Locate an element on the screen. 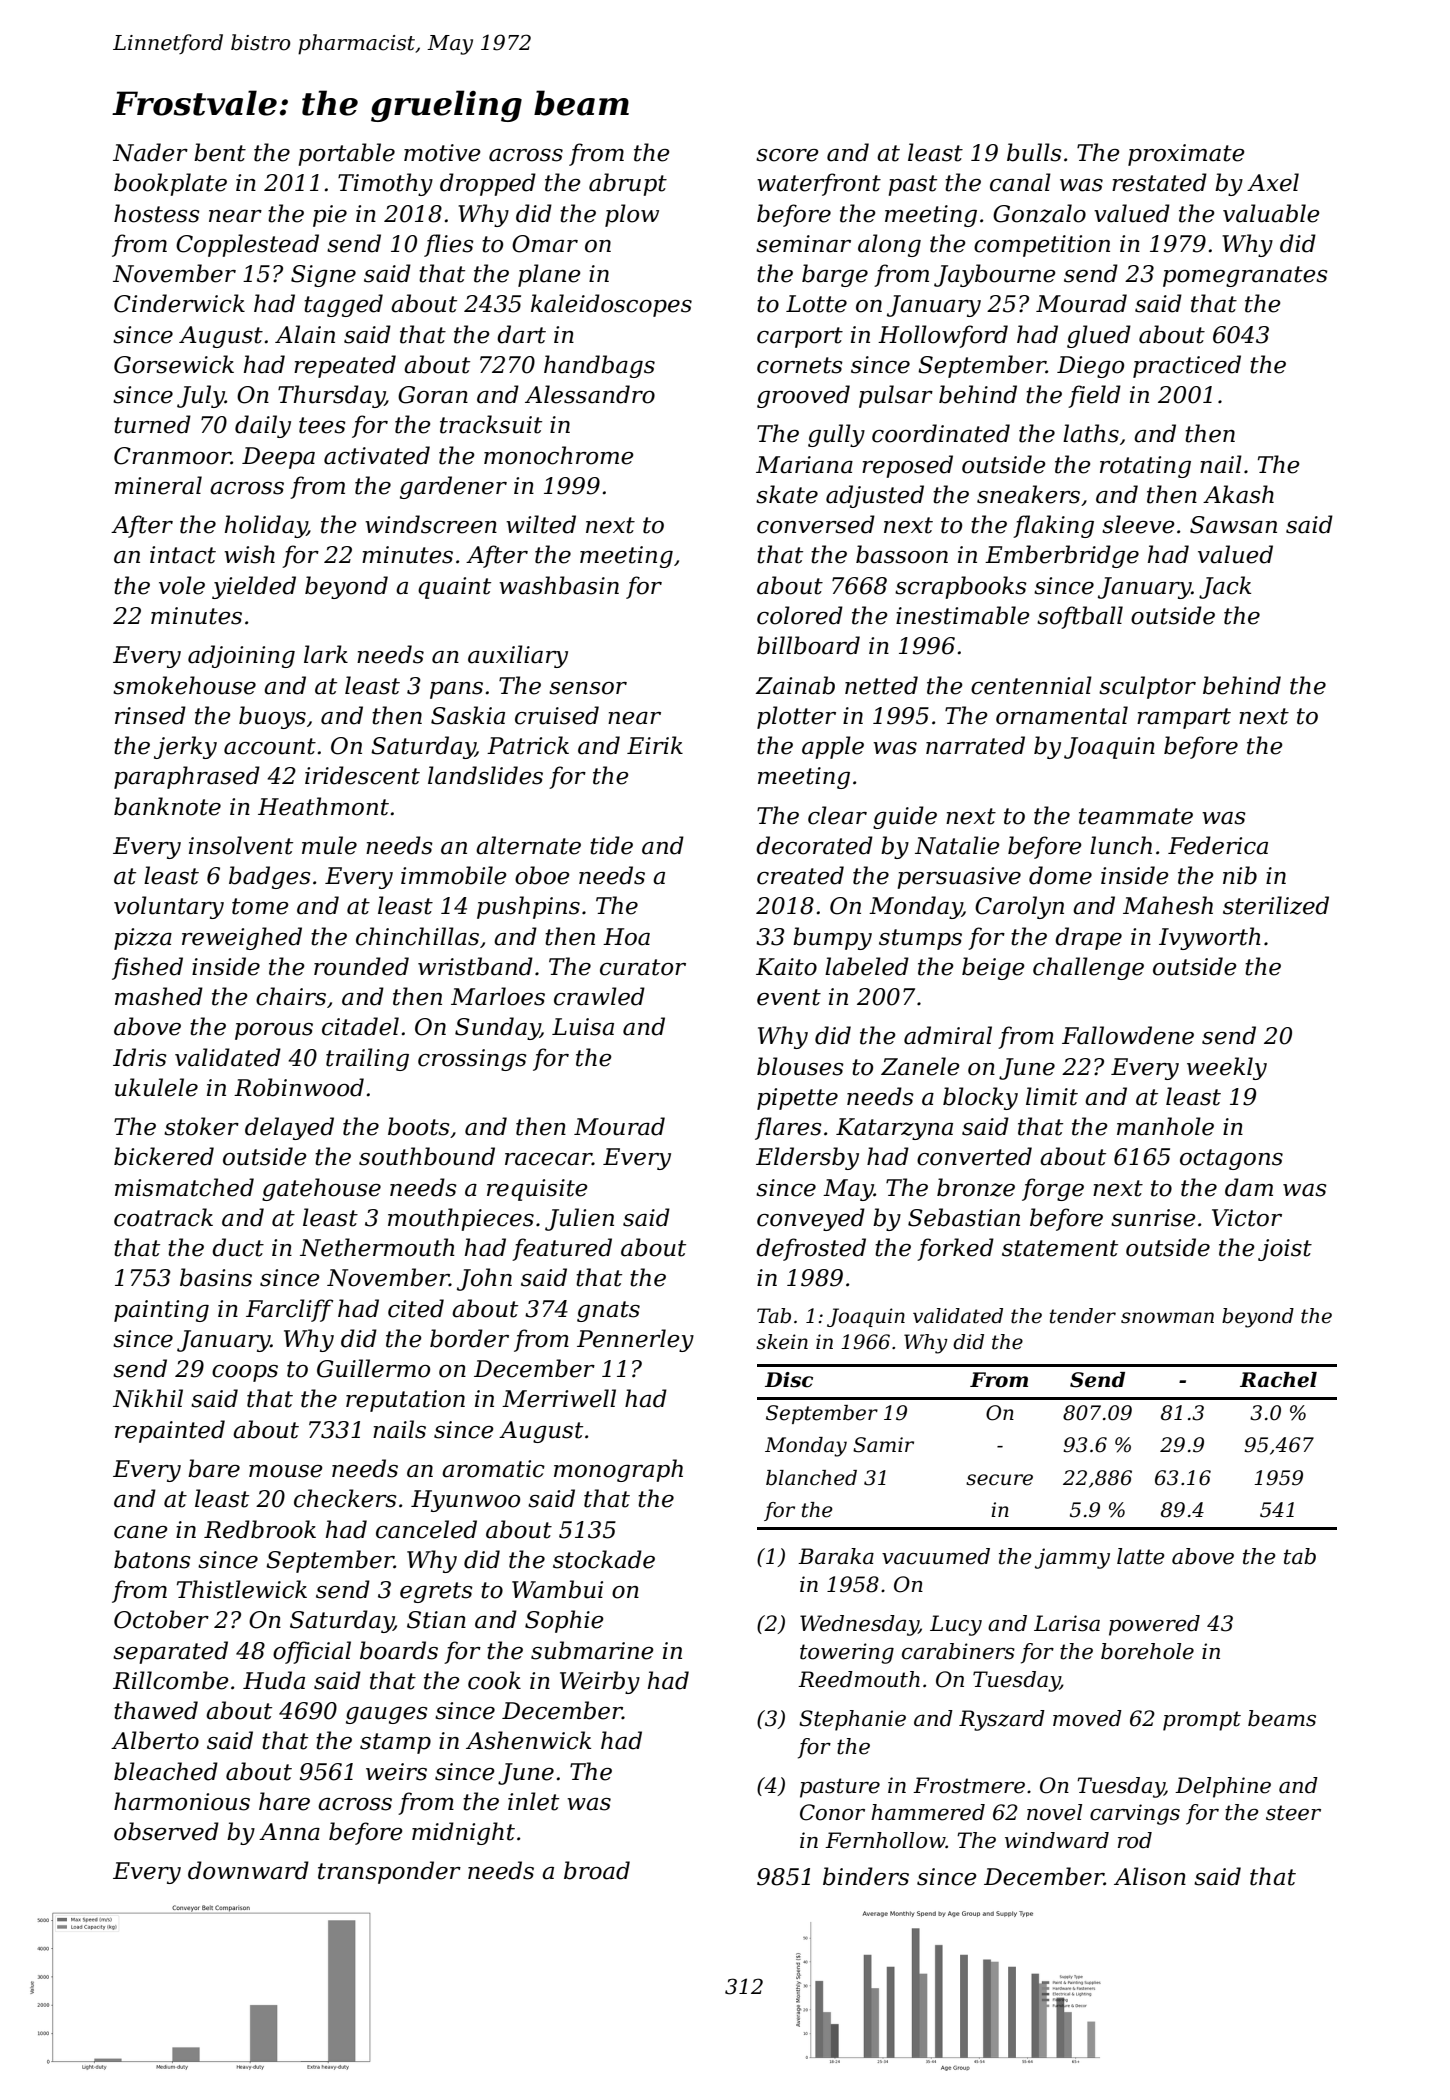 The image size is (1450, 2100). bickered is located at coordinates (164, 1156).
